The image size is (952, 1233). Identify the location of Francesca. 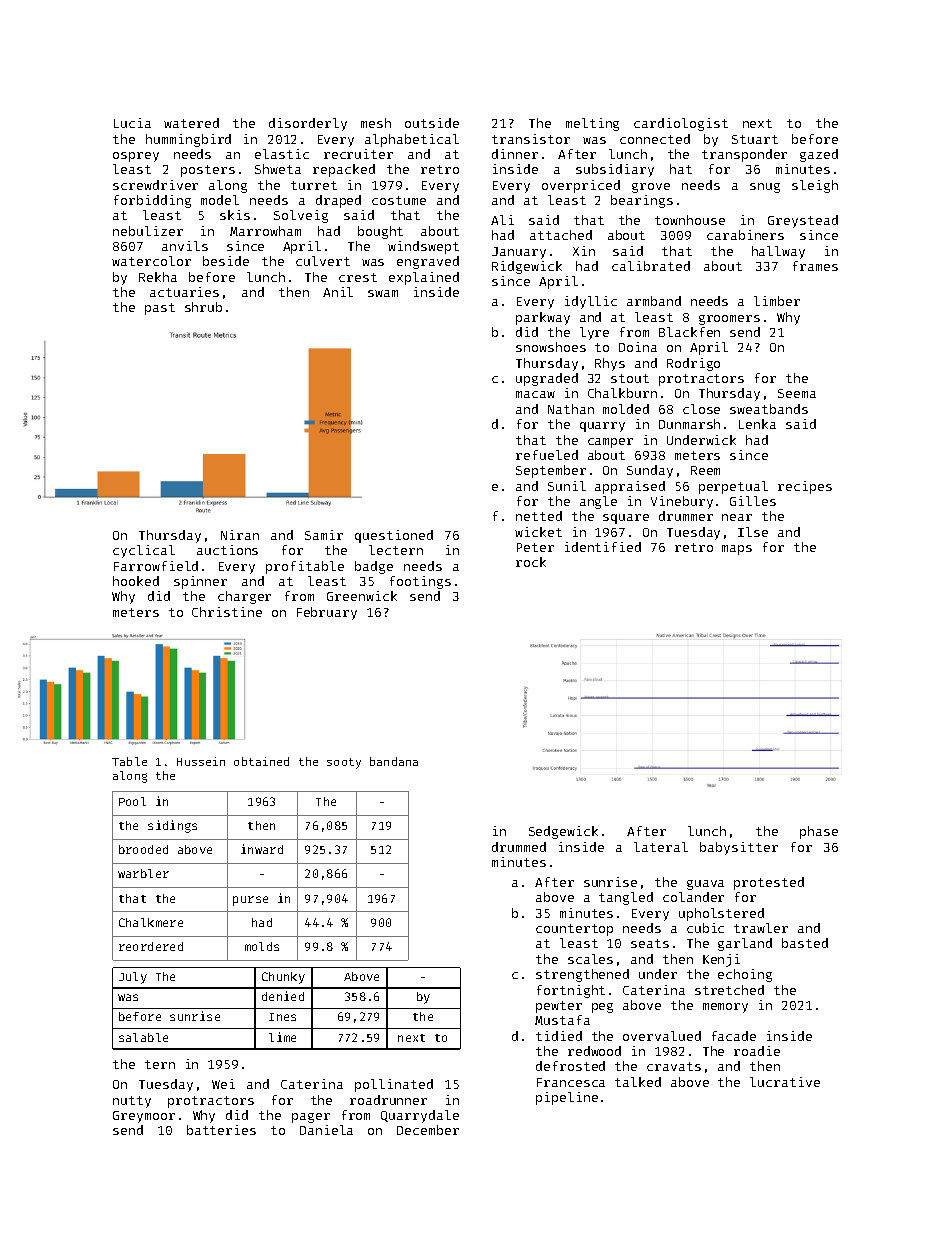
(571, 1082).
